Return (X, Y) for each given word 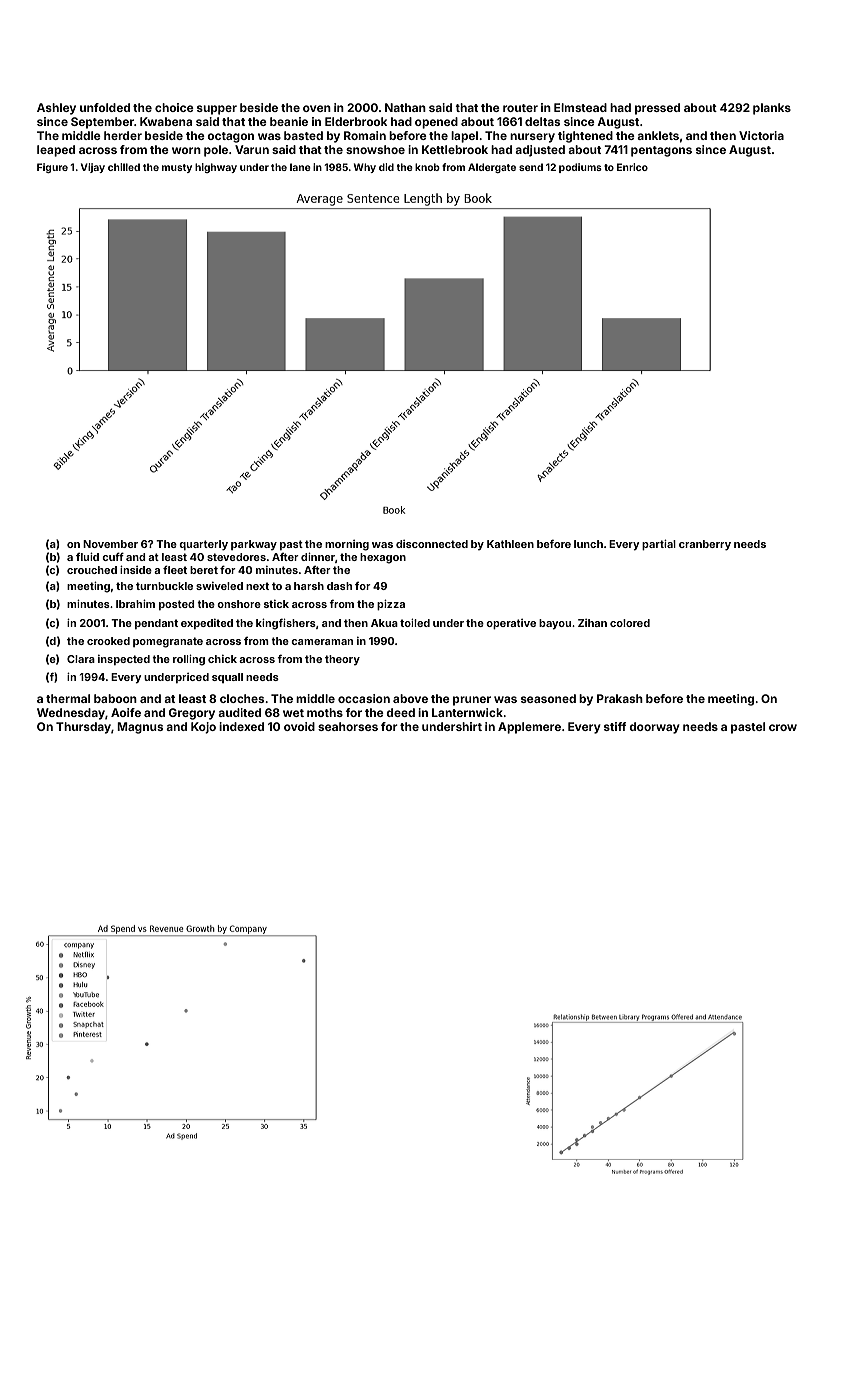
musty (177, 168)
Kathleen (510, 544)
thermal (68, 698)
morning (347, 545)
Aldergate (492, 168)
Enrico (632, 167)
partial (659, 544)
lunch (588, 544)
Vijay (93, 168)
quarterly (203, 545)
